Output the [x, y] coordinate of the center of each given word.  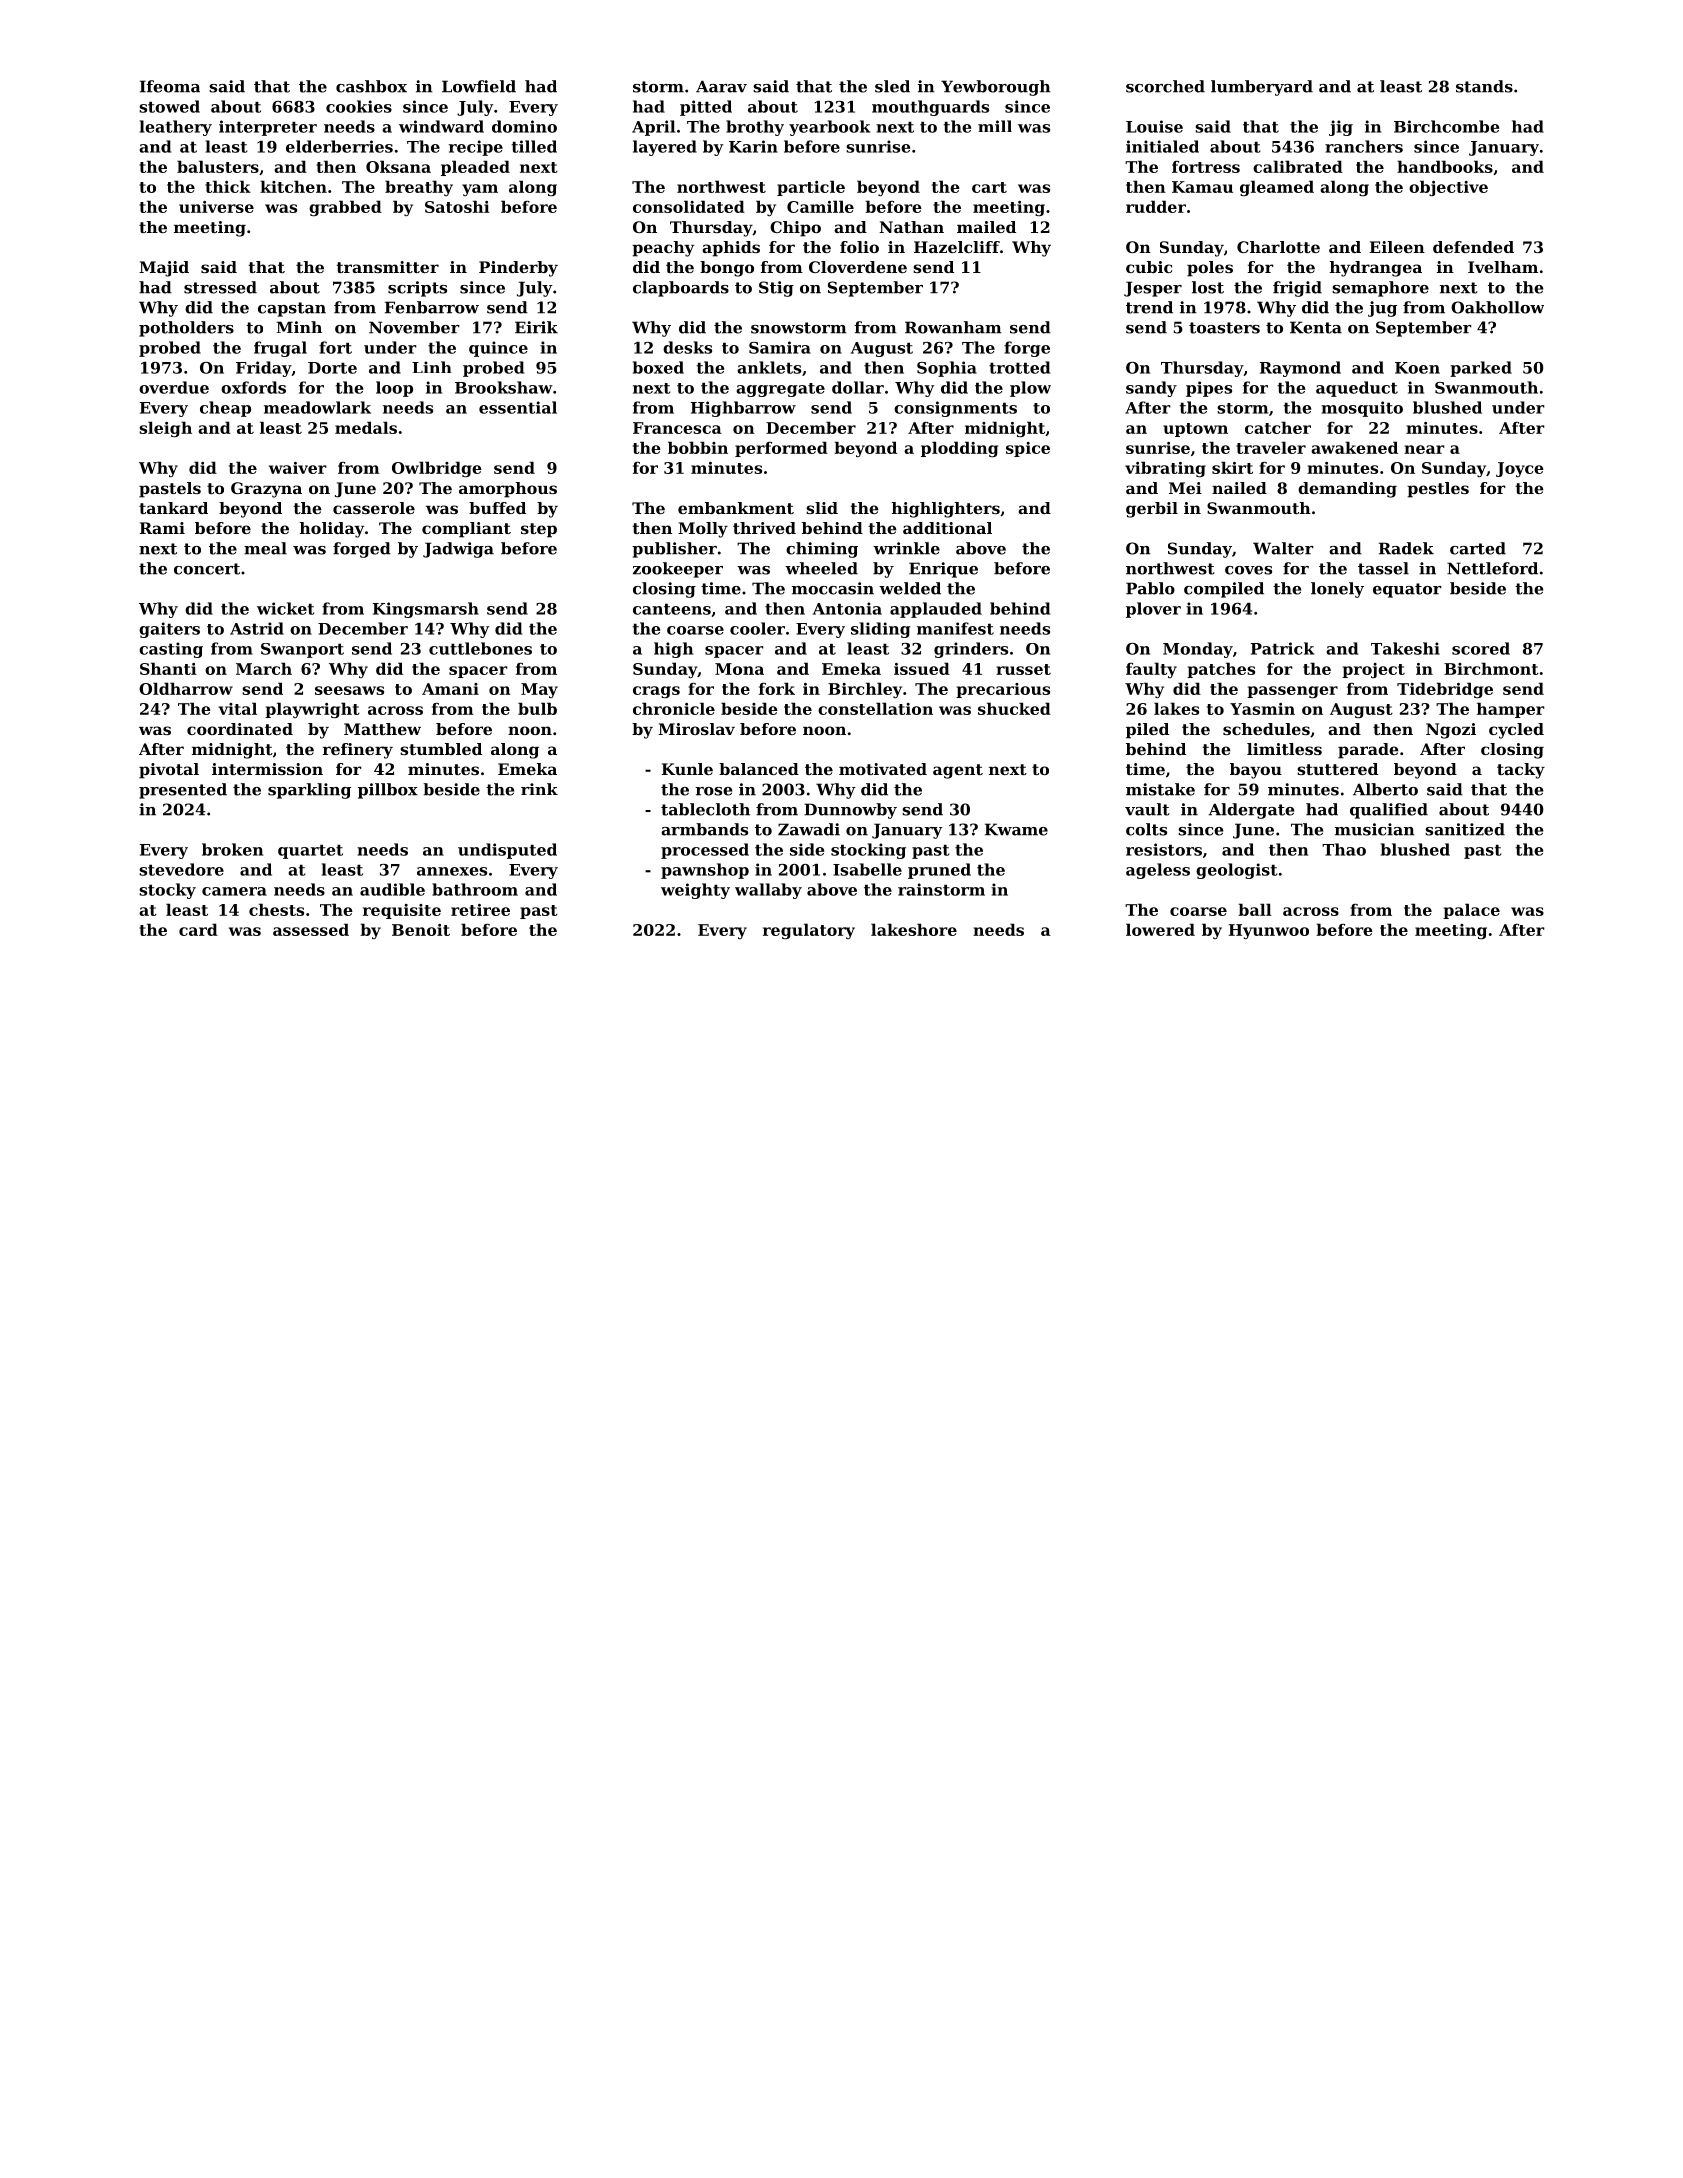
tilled [534, 146]
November [414, 327]
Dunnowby [850, 811]
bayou [1256, 771]
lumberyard [1262, 88]
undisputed [507, 851]
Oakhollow [1497, 307]
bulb [537, 708]
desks [687, 347]
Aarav [721, 86]
